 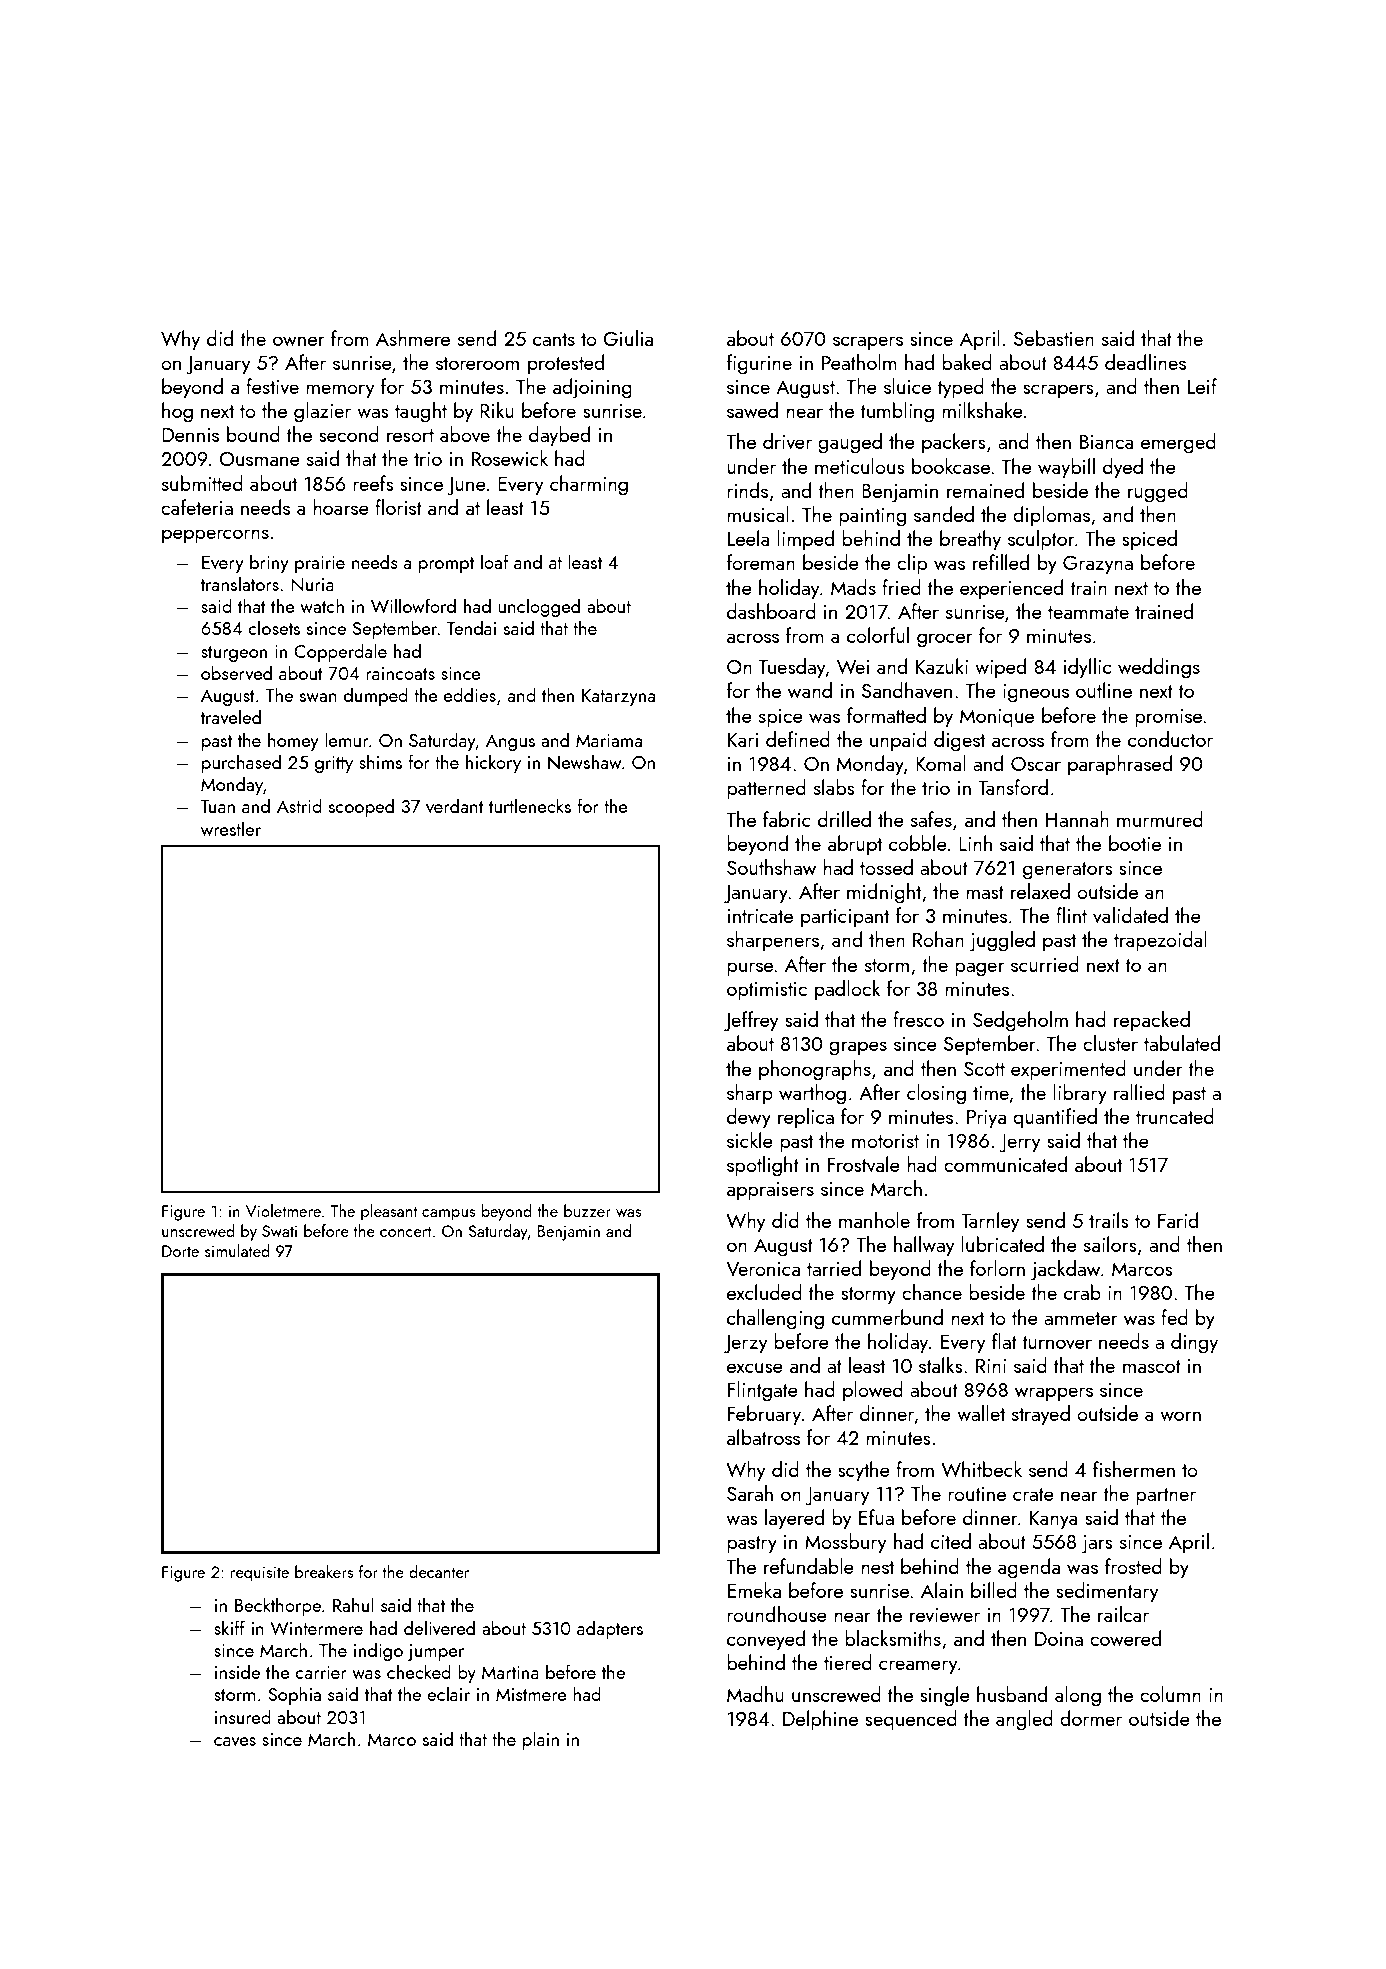 I want to click on skiff, so click(x=229, y=1627).
